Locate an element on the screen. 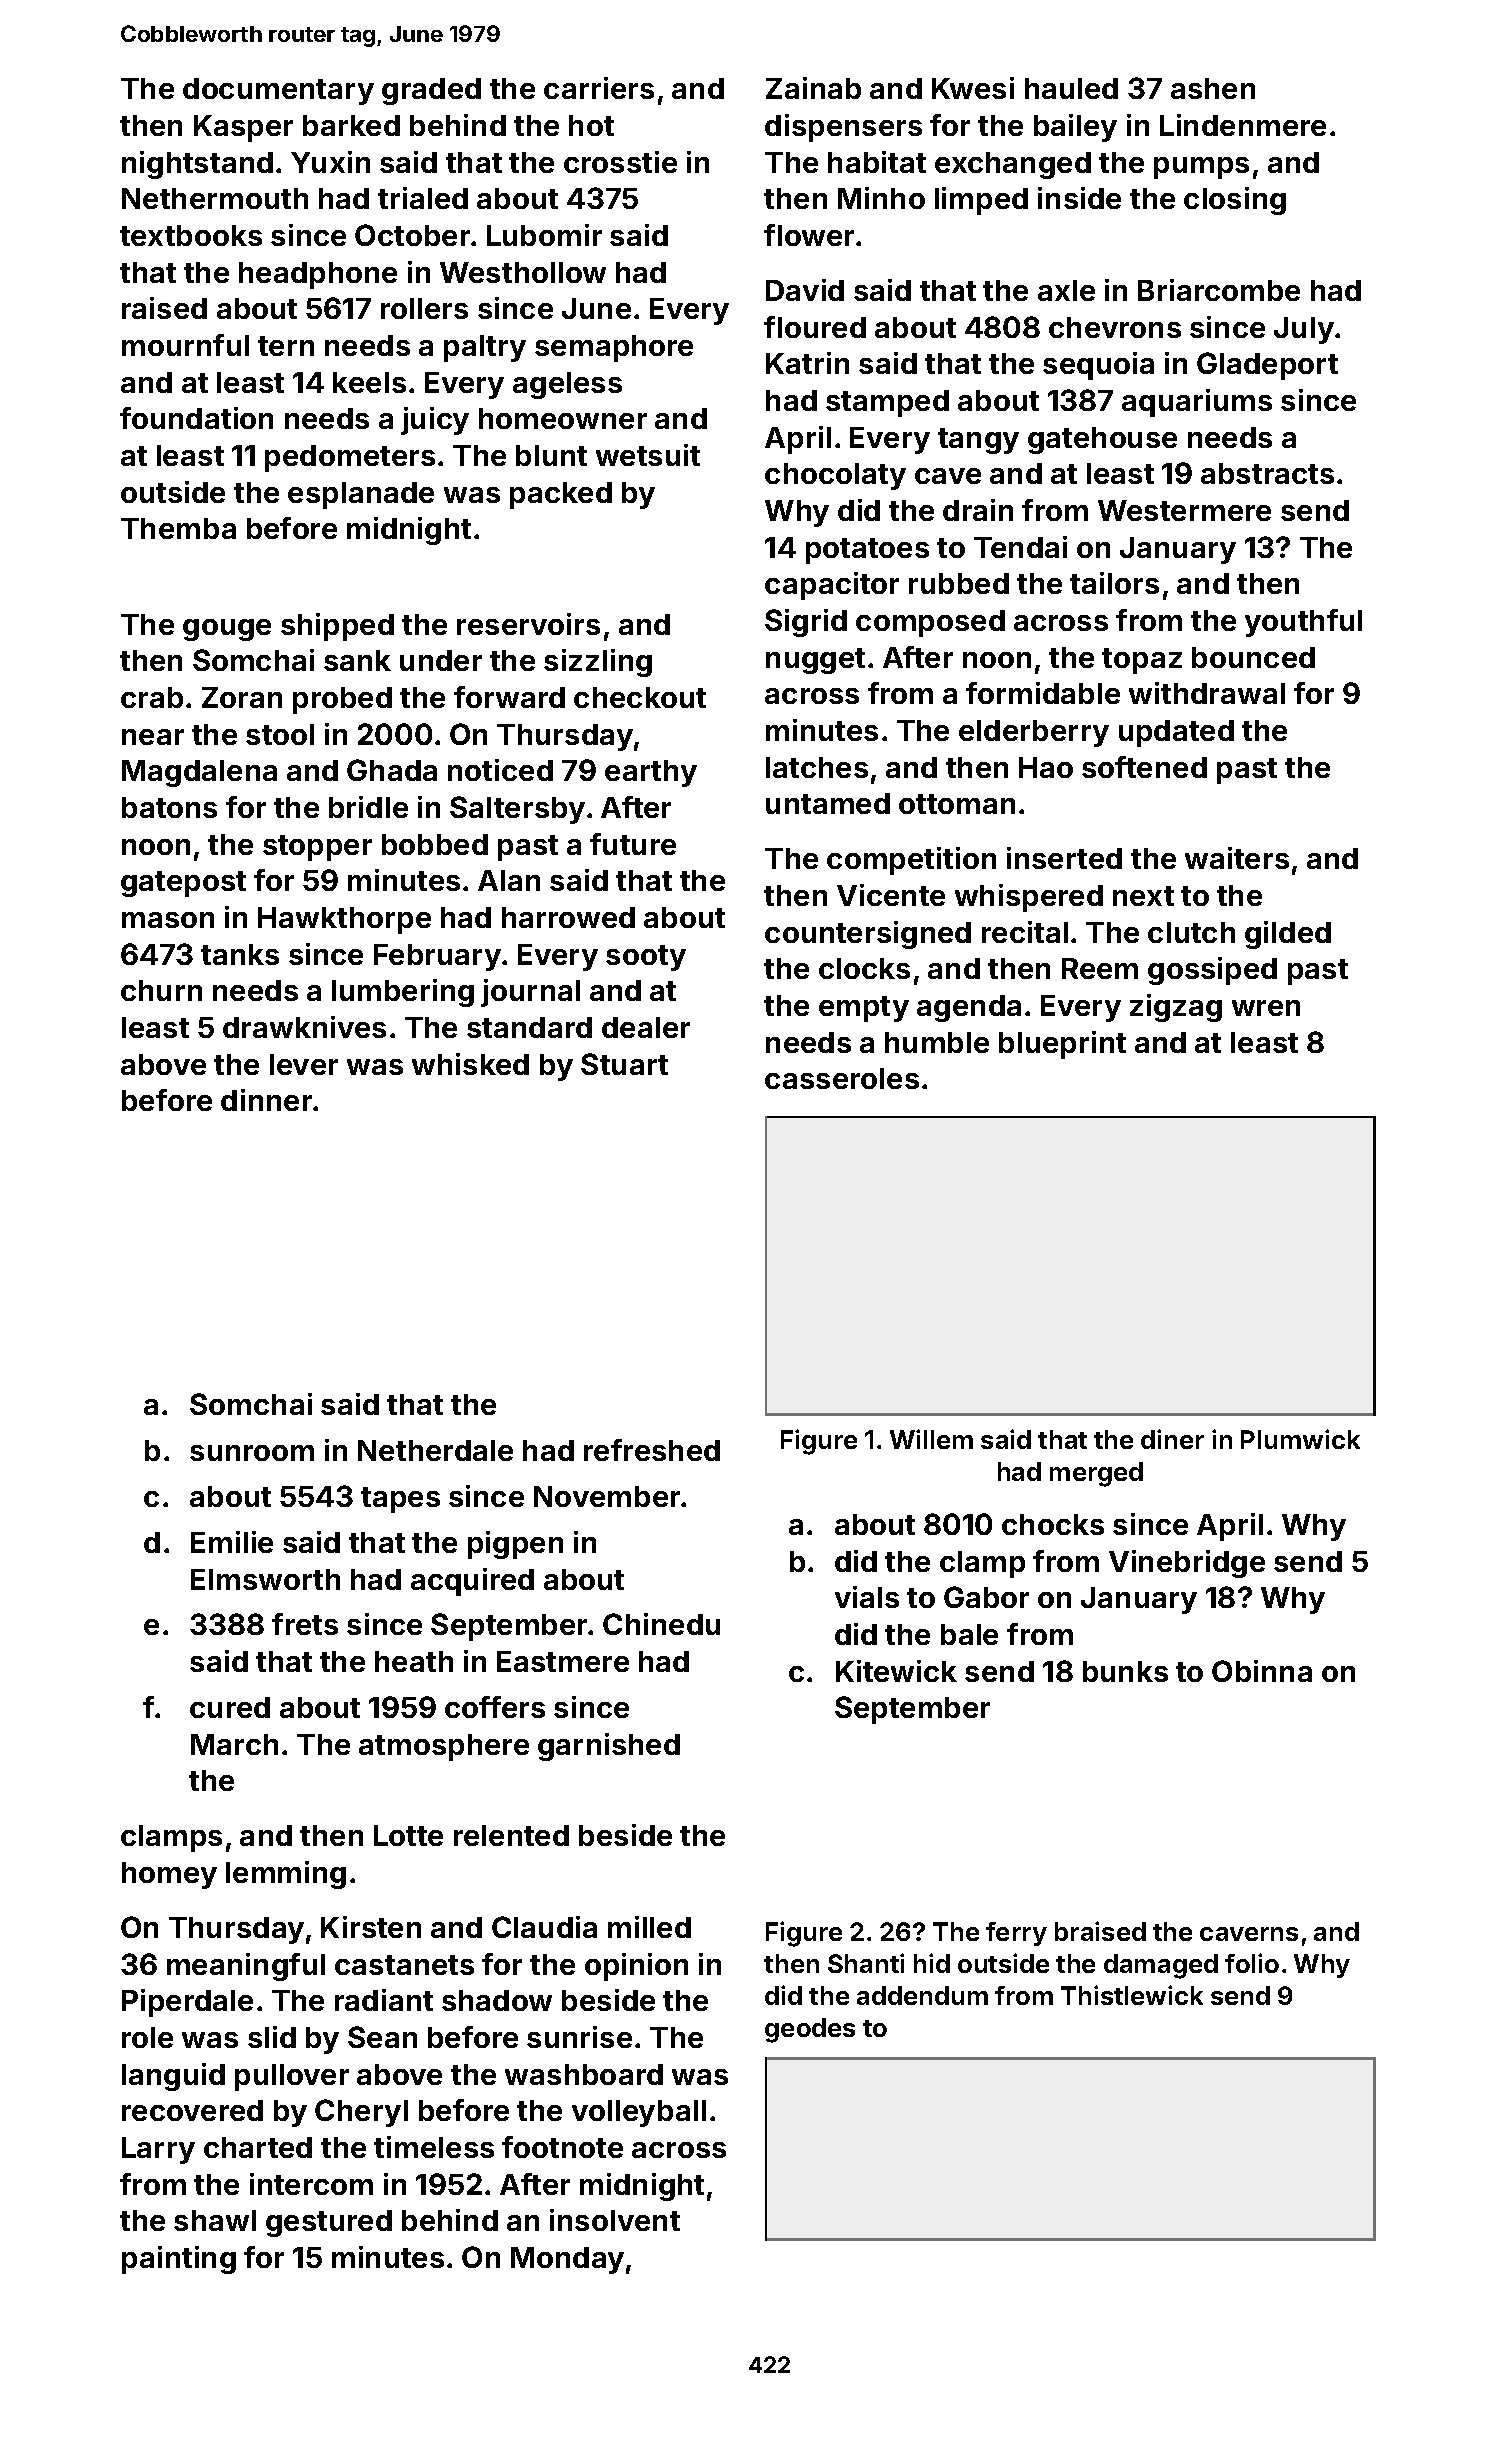 Image resolution: width=1496 pixels, height=2464 pixels. diner is located at coordinates (1172, 1439).
